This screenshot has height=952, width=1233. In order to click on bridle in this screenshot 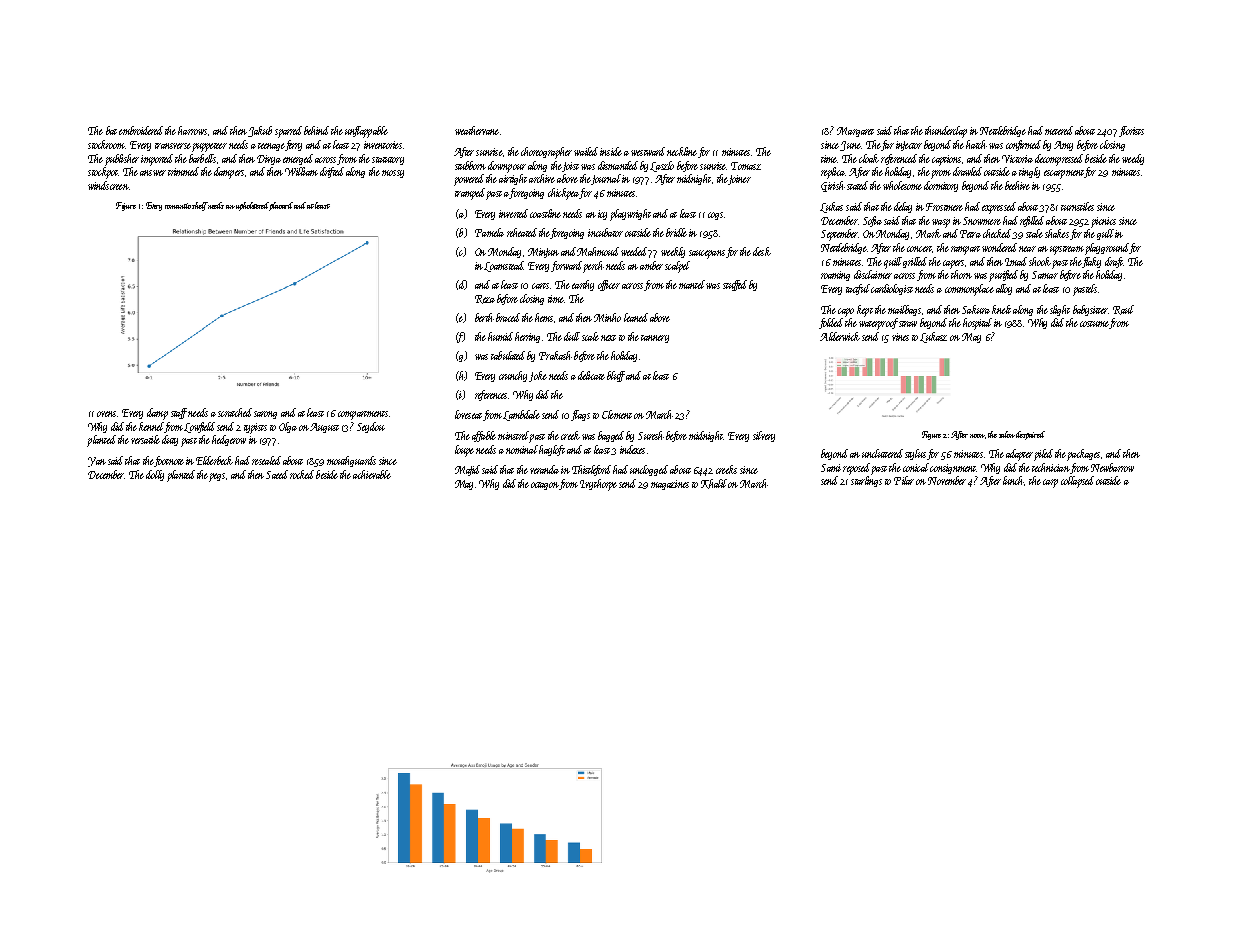, I will do `click(676, 232)`.
